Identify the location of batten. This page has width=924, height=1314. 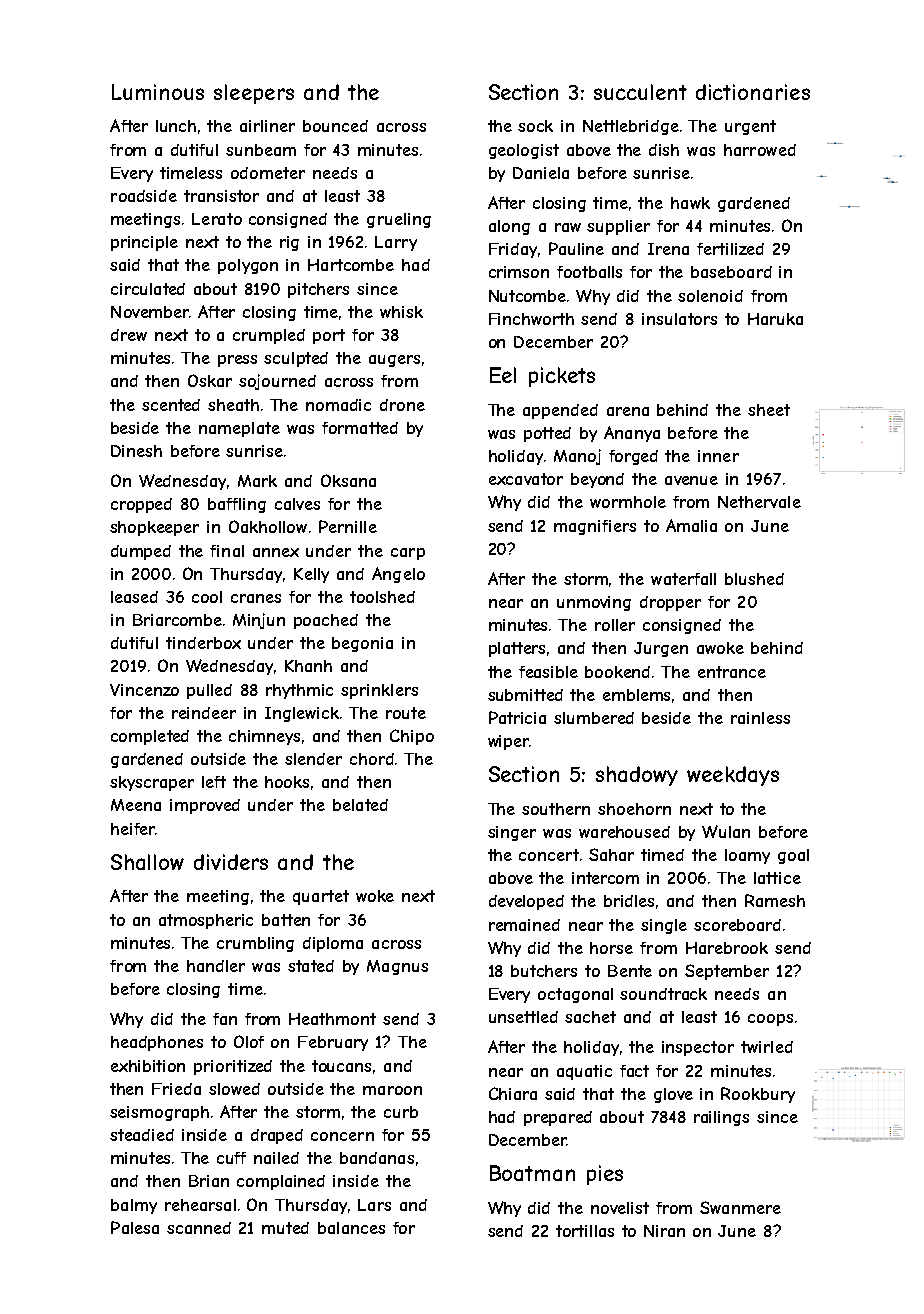
(286, 920).
